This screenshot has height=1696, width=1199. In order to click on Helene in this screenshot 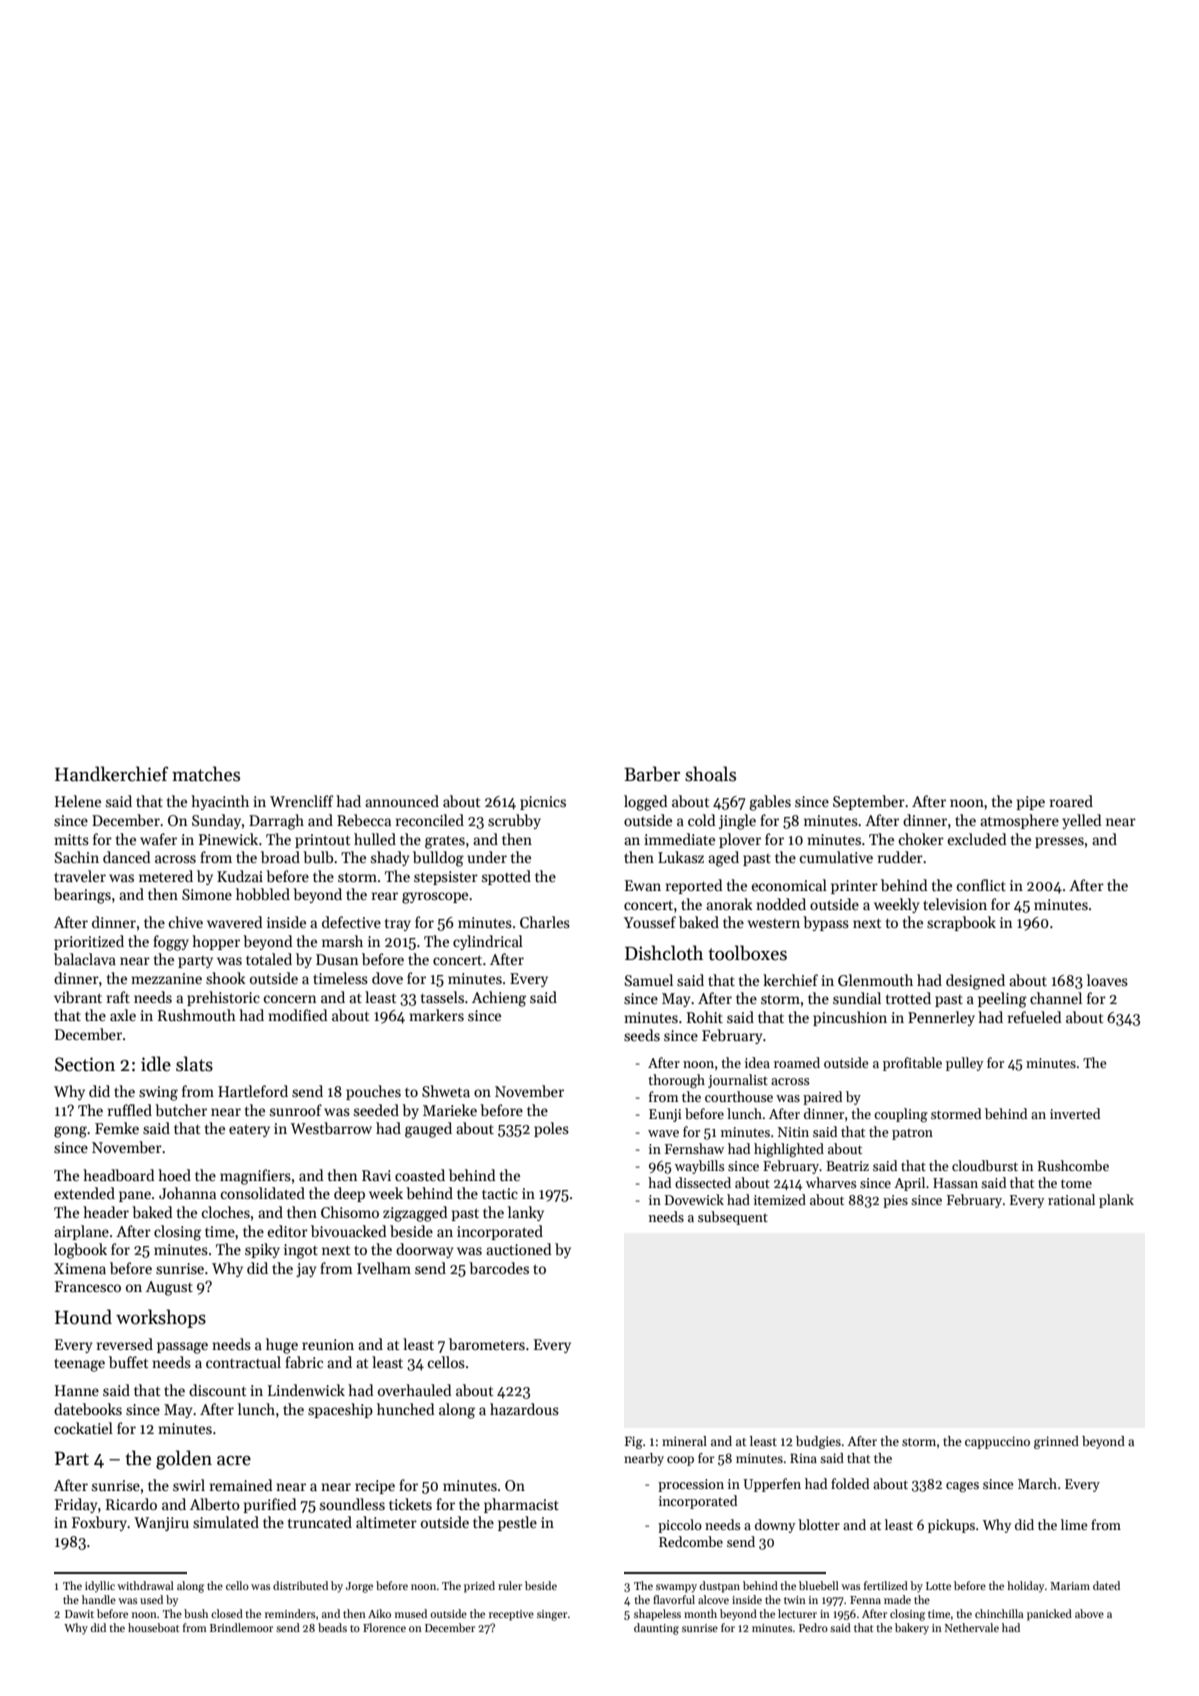, I will do `click(78, 801)`.
